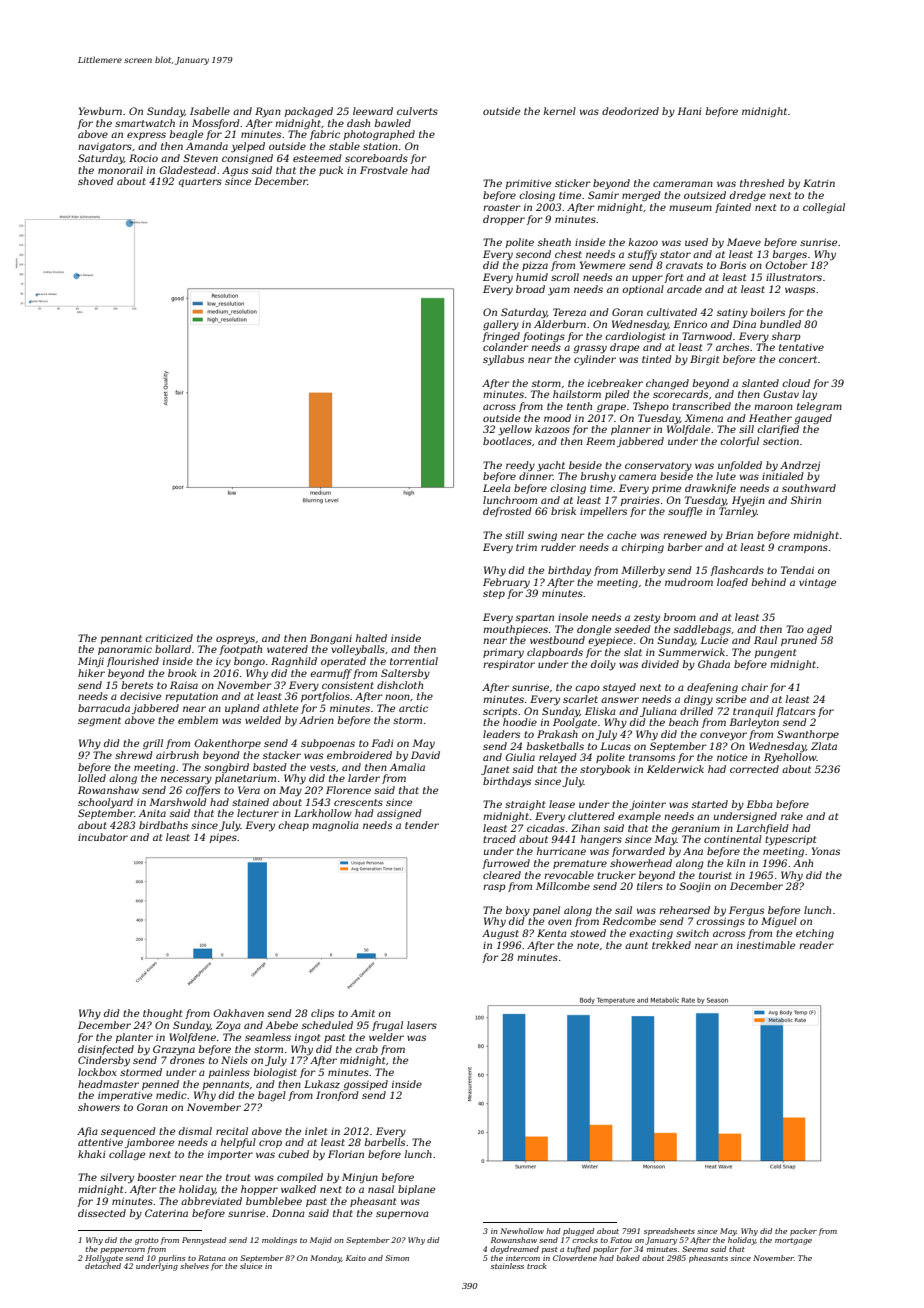  What do you see at coordinates (507, 1266) in the page?
I see `stainless` at bounding box center [507, 1266].
